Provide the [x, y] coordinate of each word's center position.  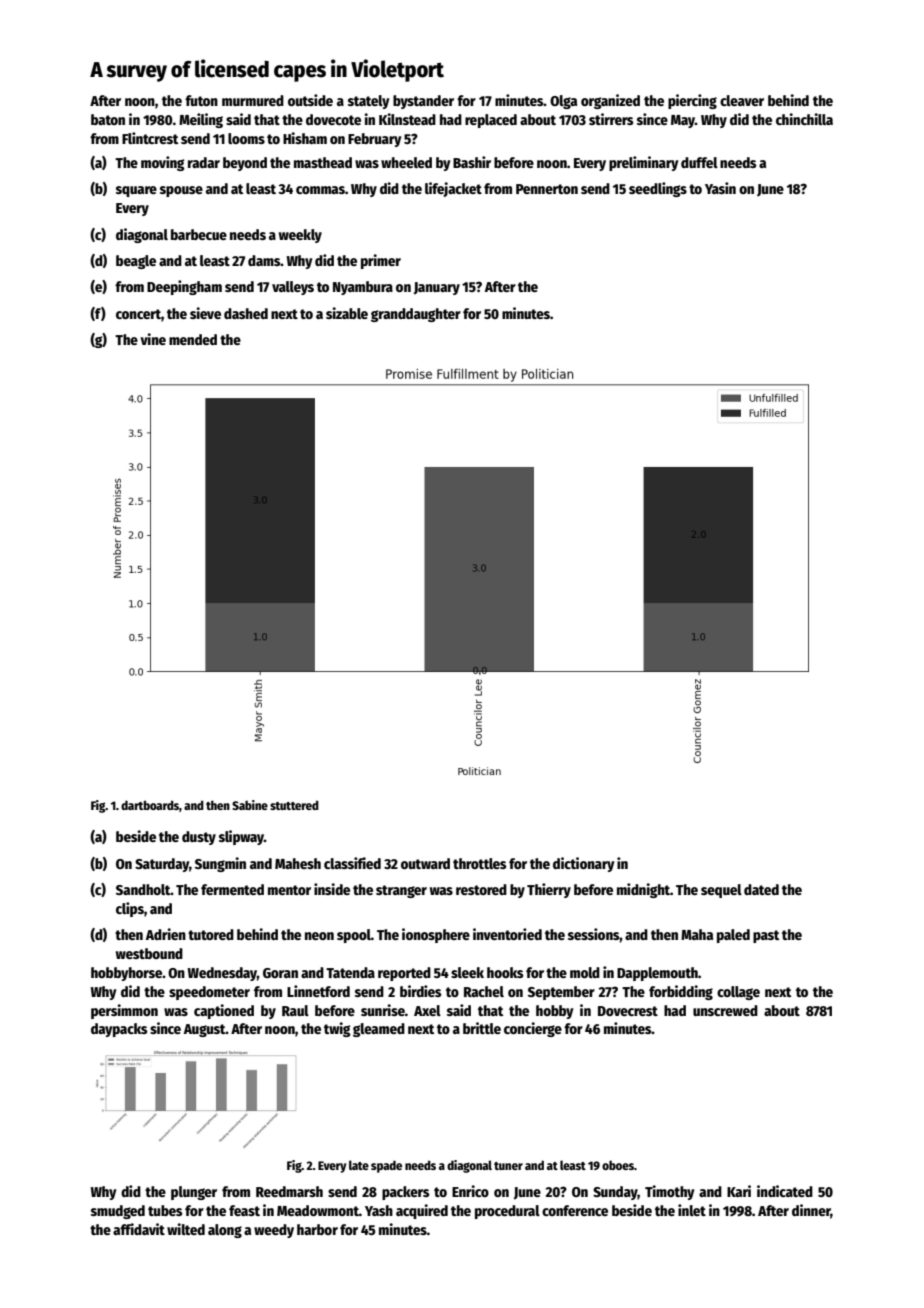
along [225, 1231]
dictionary [584, 864]
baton [108, 119]
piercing [692, 101]
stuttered [294, 805]
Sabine [250, 805]
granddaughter [416, 315]
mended [193, 339]
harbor [317, 1229]
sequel [721, 891]
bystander [423, 102]
